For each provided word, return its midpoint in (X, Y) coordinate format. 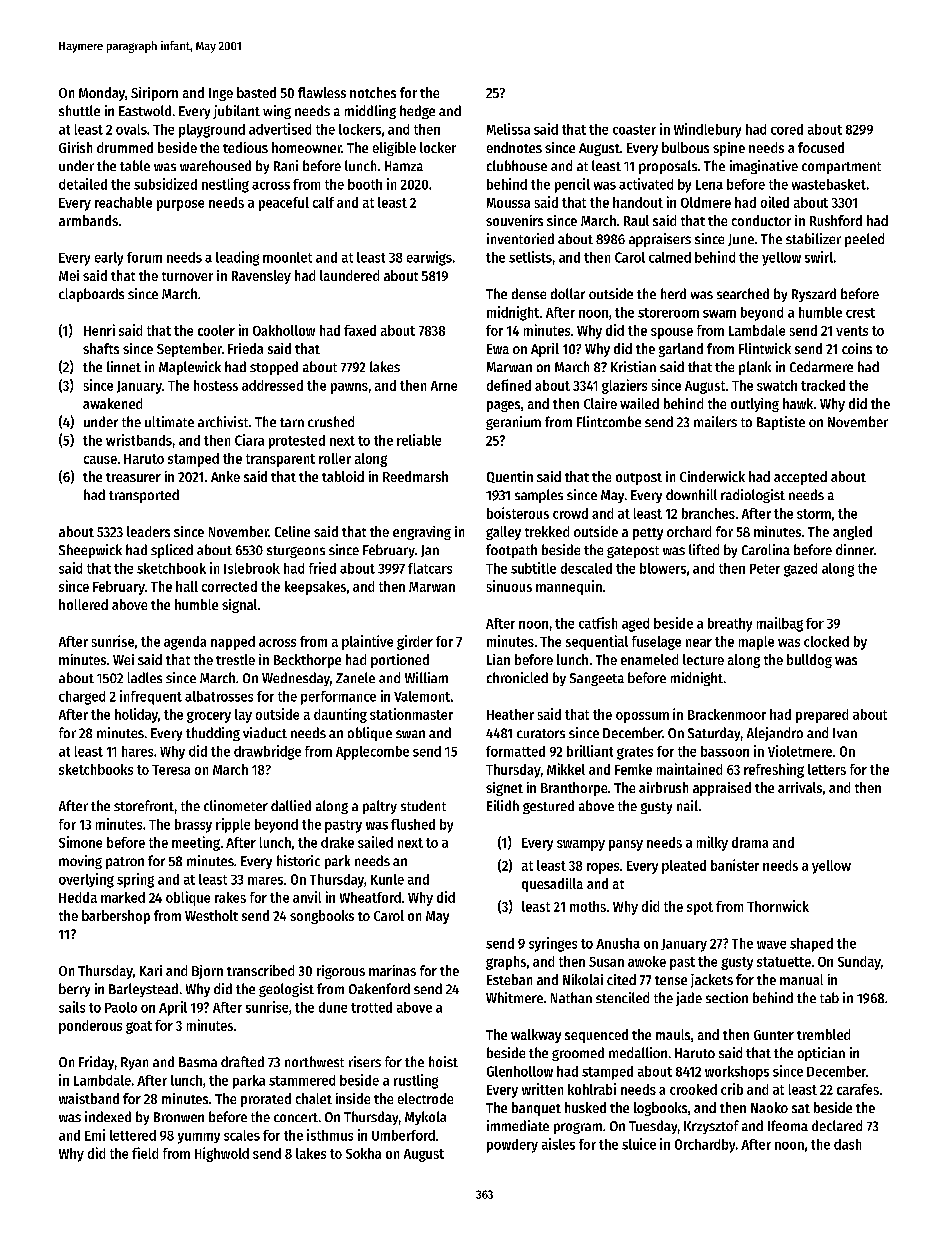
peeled (864, 240)
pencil (572, 185)
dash (847, 1144)
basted (256, 92)
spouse (672, 333)
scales (242, 1135)
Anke (225, 476)
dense (529, 293)
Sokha (363, 1153)
